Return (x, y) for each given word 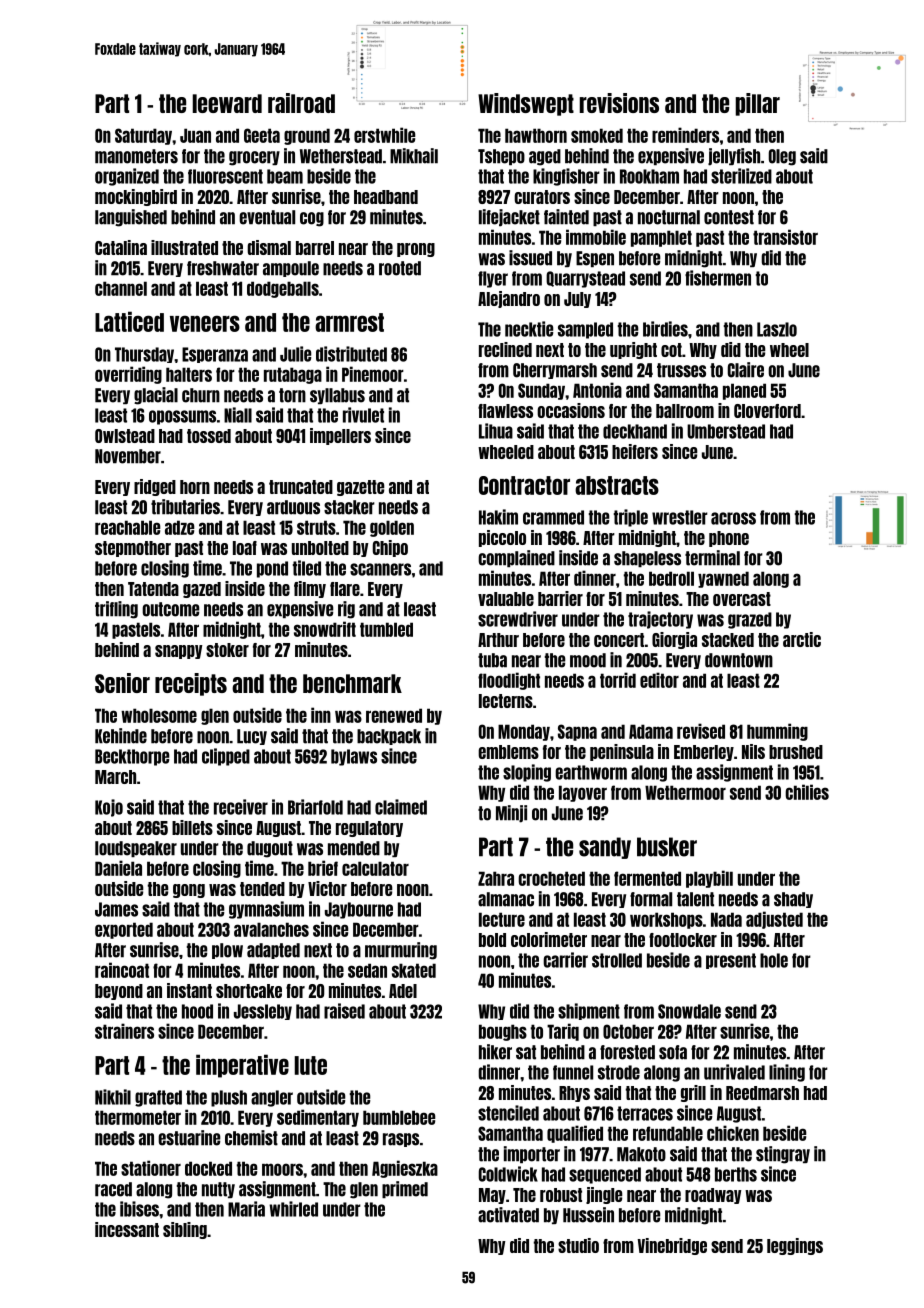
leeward (227, 103)
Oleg (782, 157)
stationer (151, 1168)
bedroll (671, 578)
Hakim (498, 517)
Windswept (526, 104)
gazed (202, 590)
